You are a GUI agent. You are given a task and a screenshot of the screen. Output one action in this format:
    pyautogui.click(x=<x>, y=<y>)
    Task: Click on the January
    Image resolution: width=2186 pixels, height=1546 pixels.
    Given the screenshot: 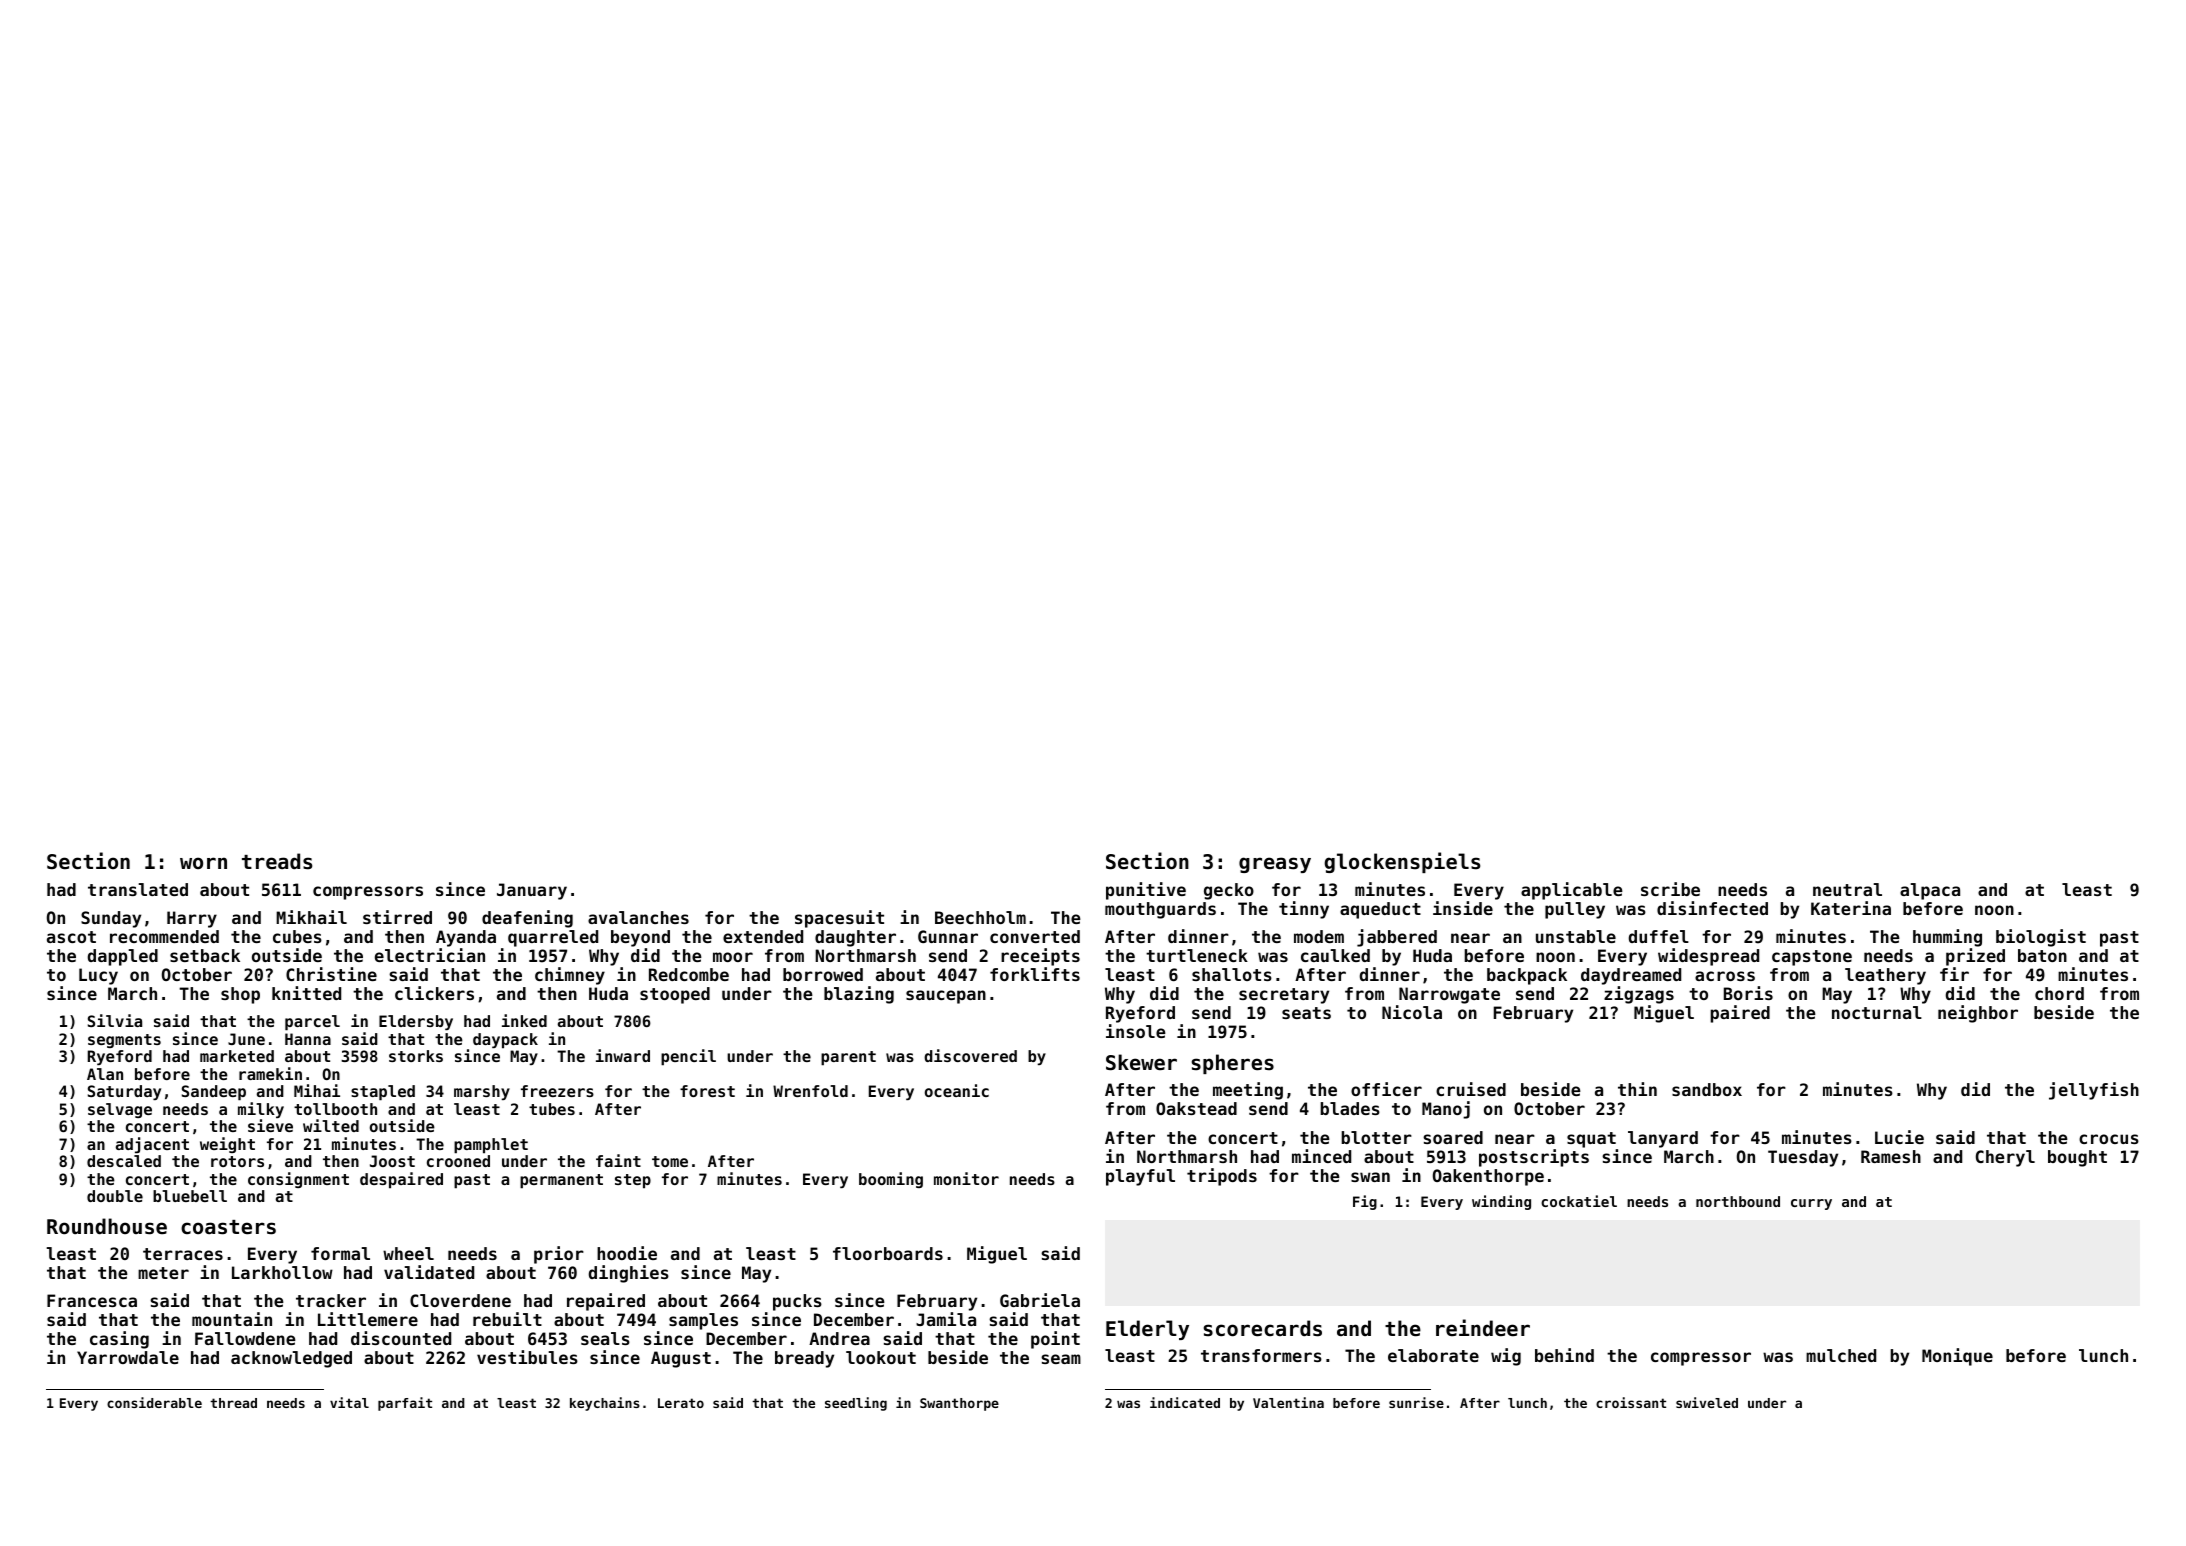 What is the action you would take?
    pyautogui.click(x=532, y=891)
